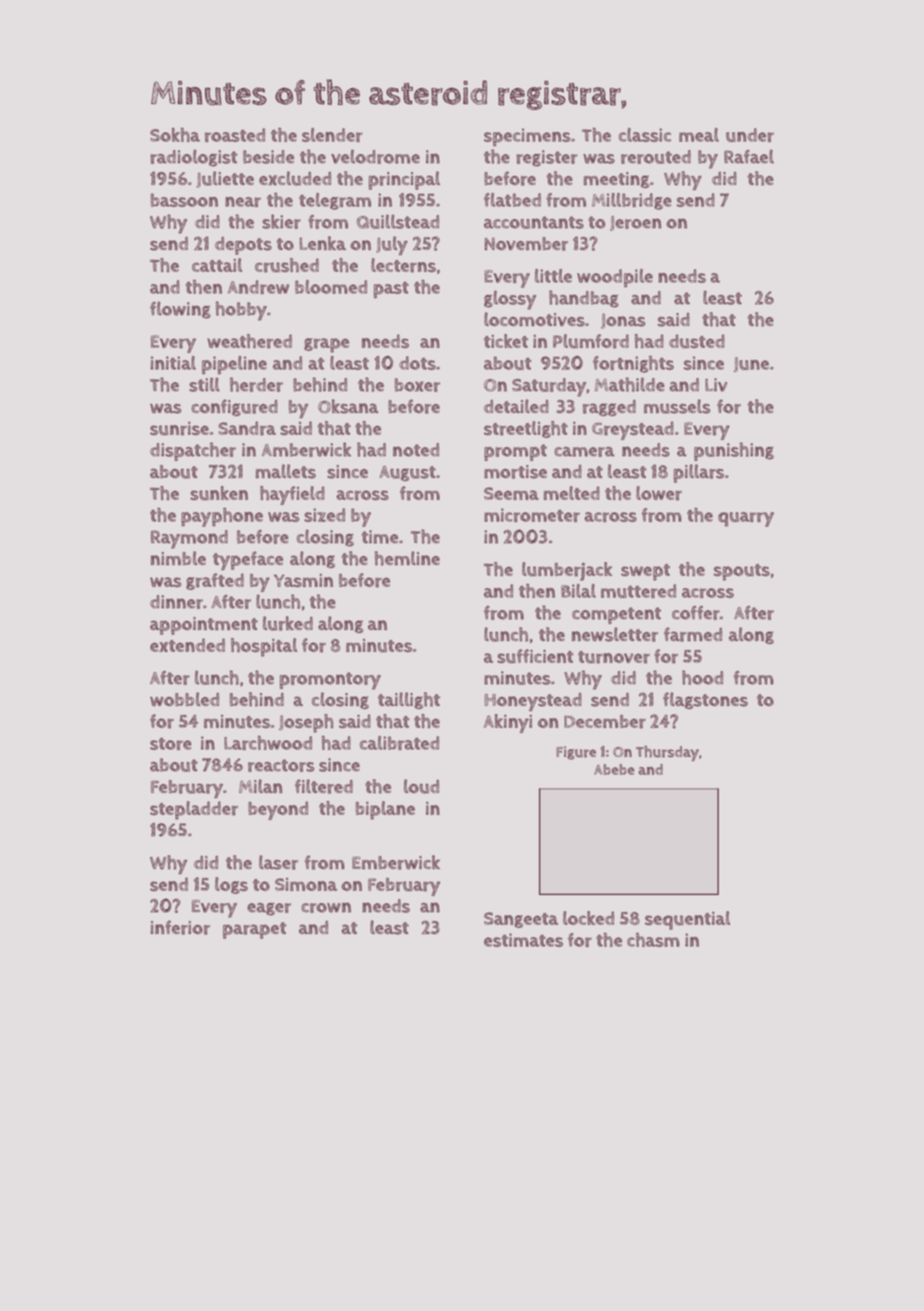 The image size is (924, 1311). What do you see at coordinates (699, 135) in the screenshot?
I see `meal` at bounding box center [699, 135].
